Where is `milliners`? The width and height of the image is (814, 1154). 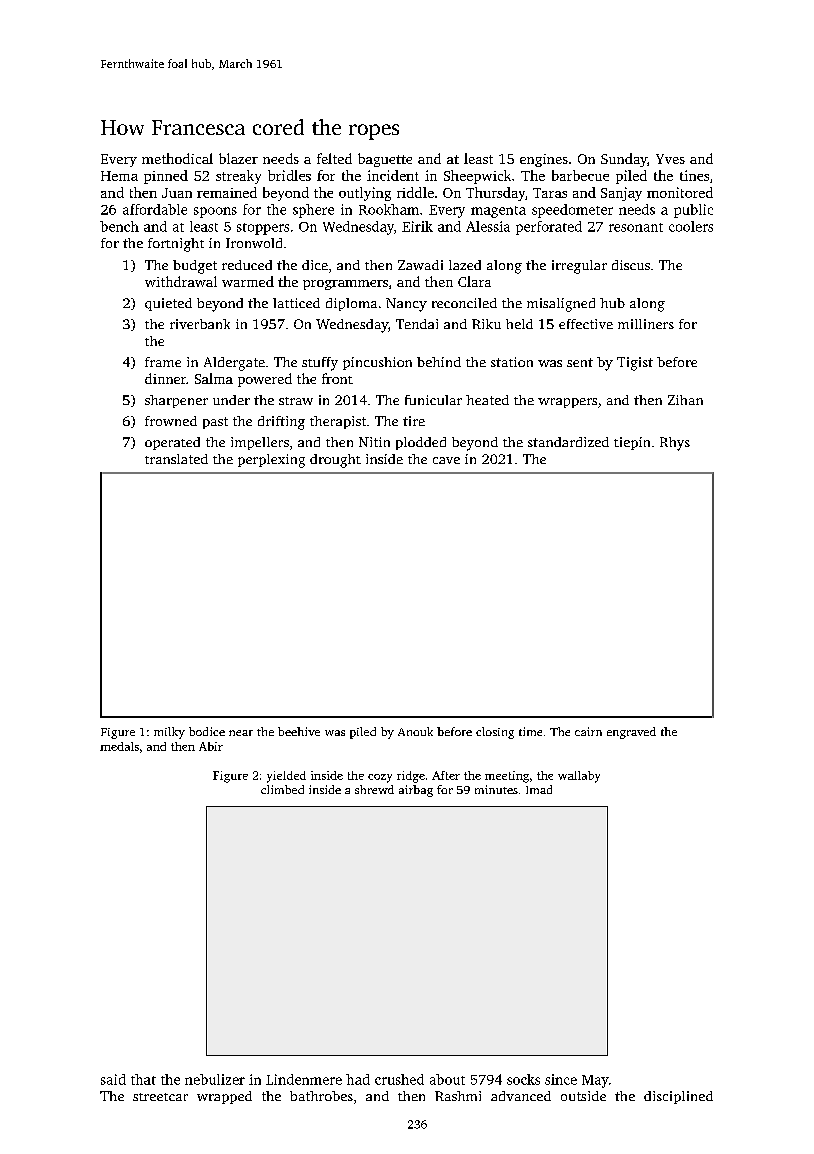 milliners is located at coordinates (646, 324).
